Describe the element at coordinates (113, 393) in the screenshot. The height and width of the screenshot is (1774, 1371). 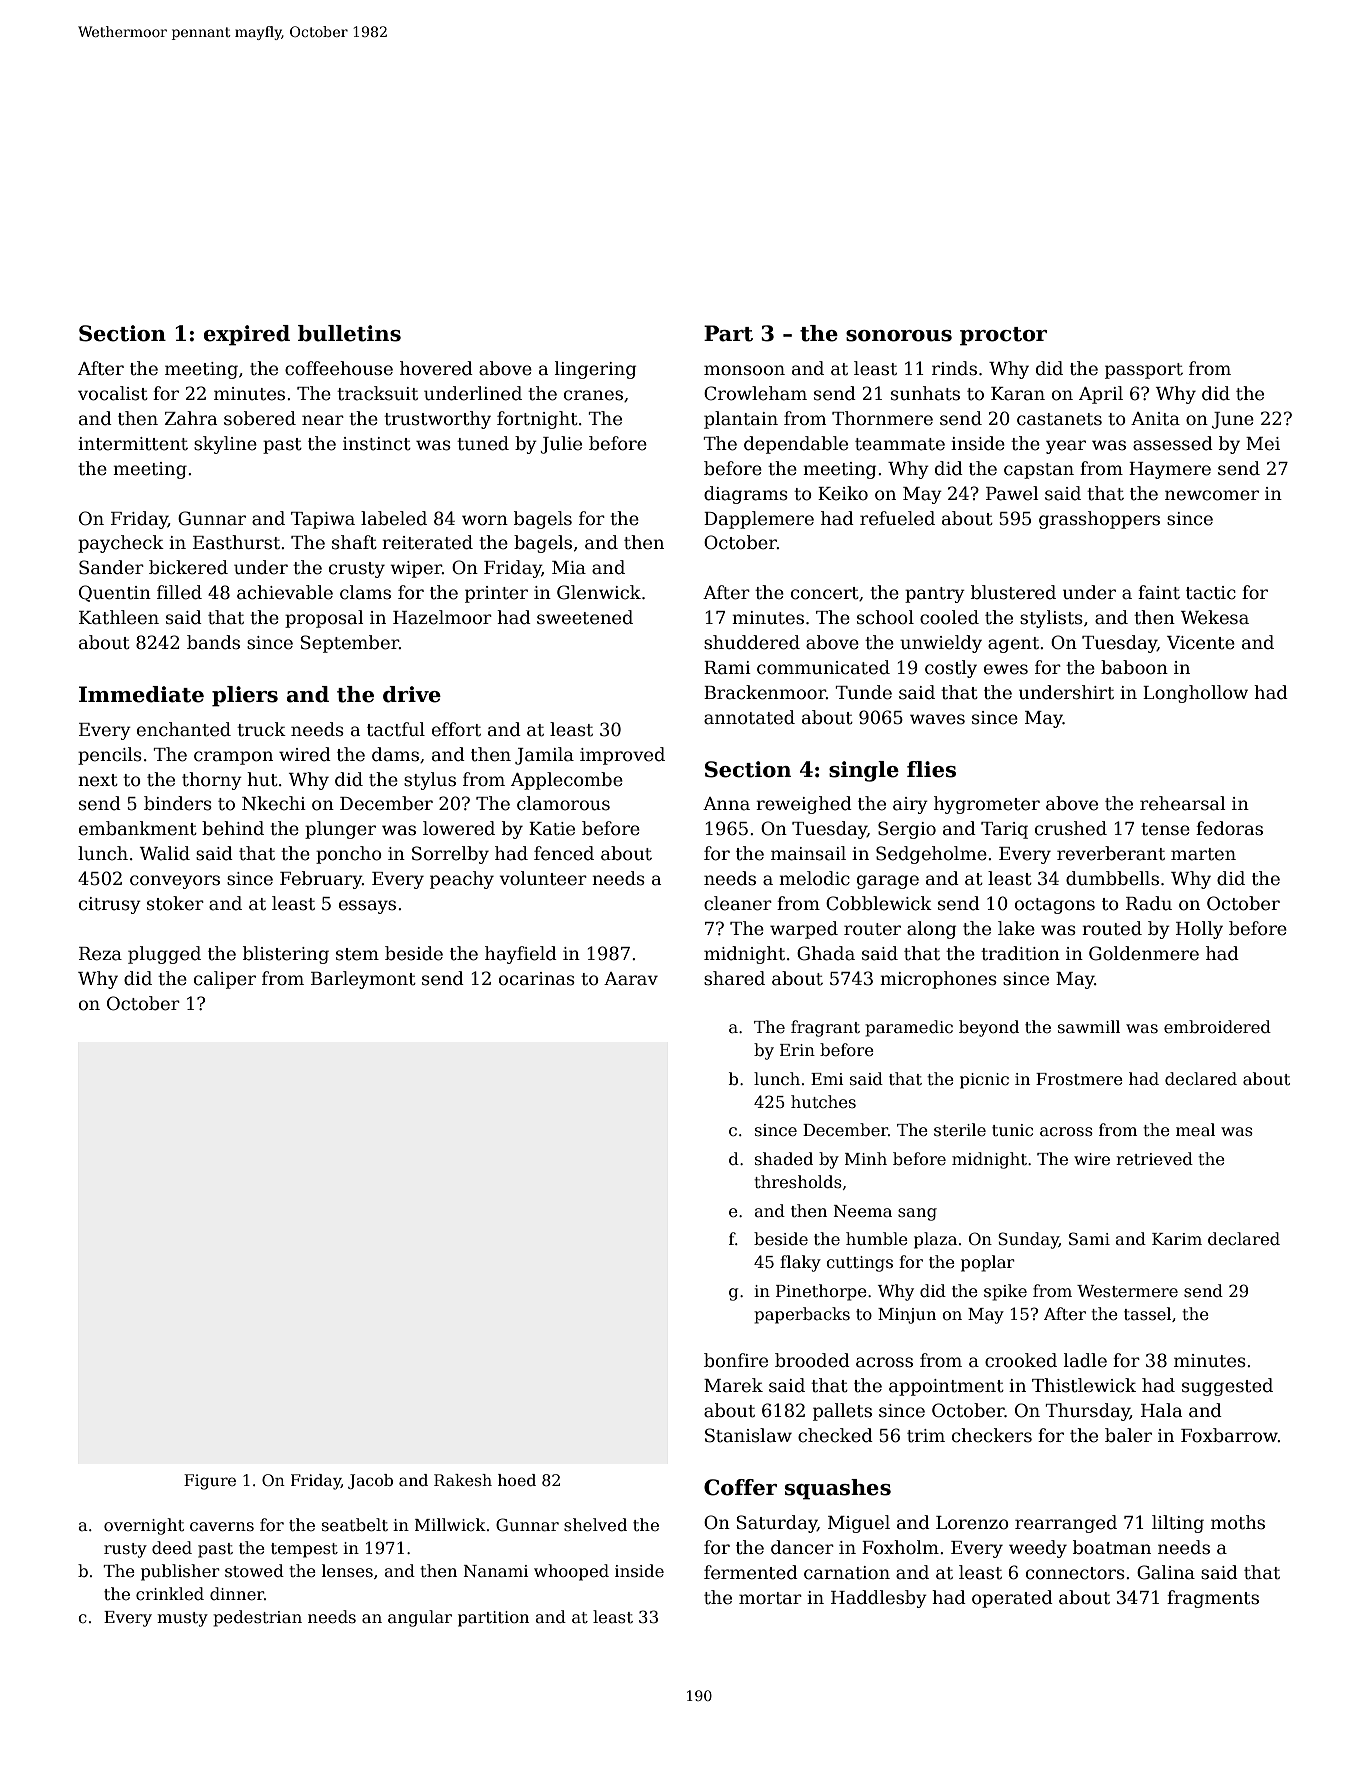
I see `vocalist` at that location.
